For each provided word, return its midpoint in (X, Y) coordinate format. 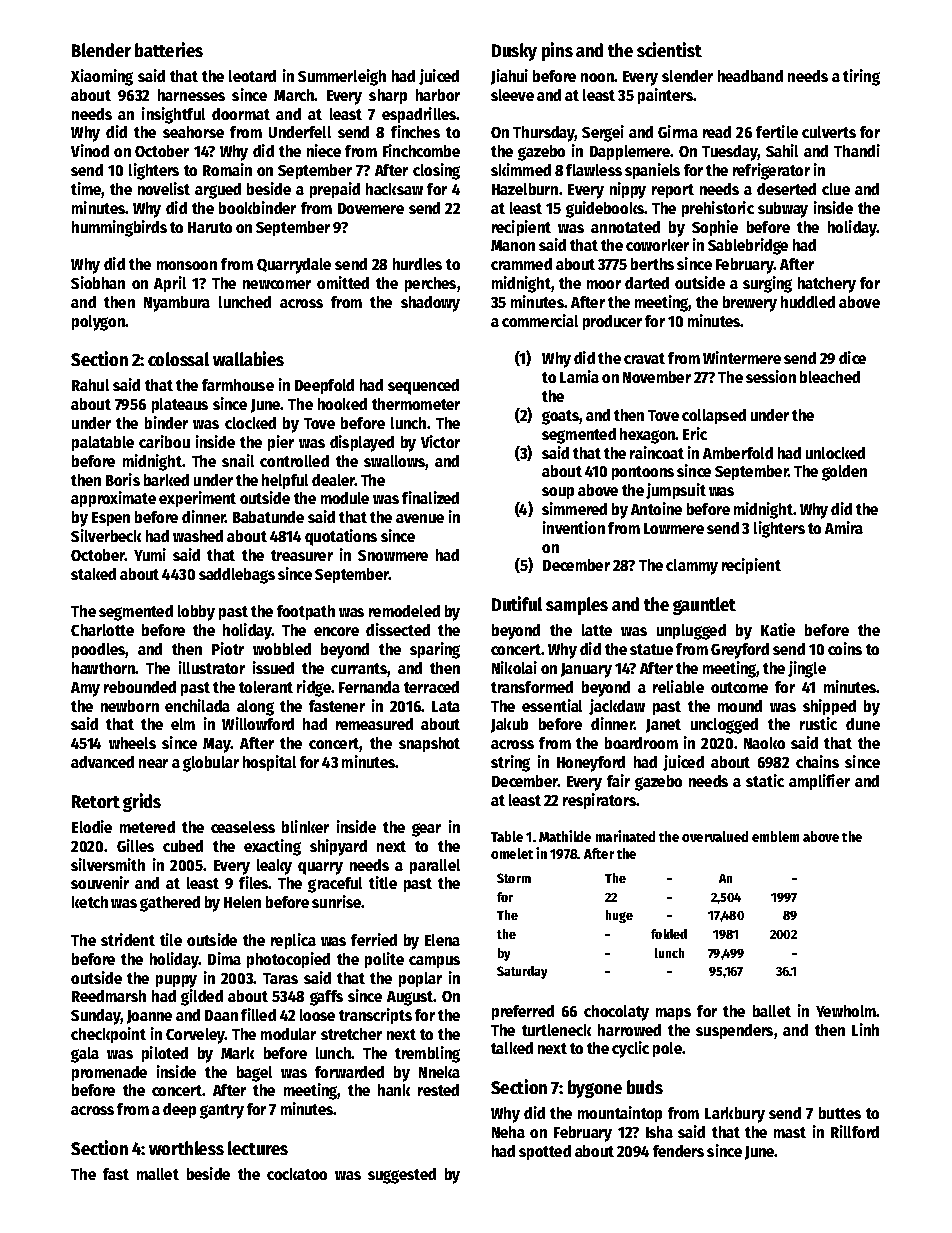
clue (836, 189)
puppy (176, 981)
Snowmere (393, 555)
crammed (521, 264)
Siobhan (98, 282)
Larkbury (735, 1115)
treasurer (302, 555)
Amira (844, 527)
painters (665, 96)
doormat (241, 114)
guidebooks (605, 209)
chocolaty (616, 1013)
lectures (258, 1148)
